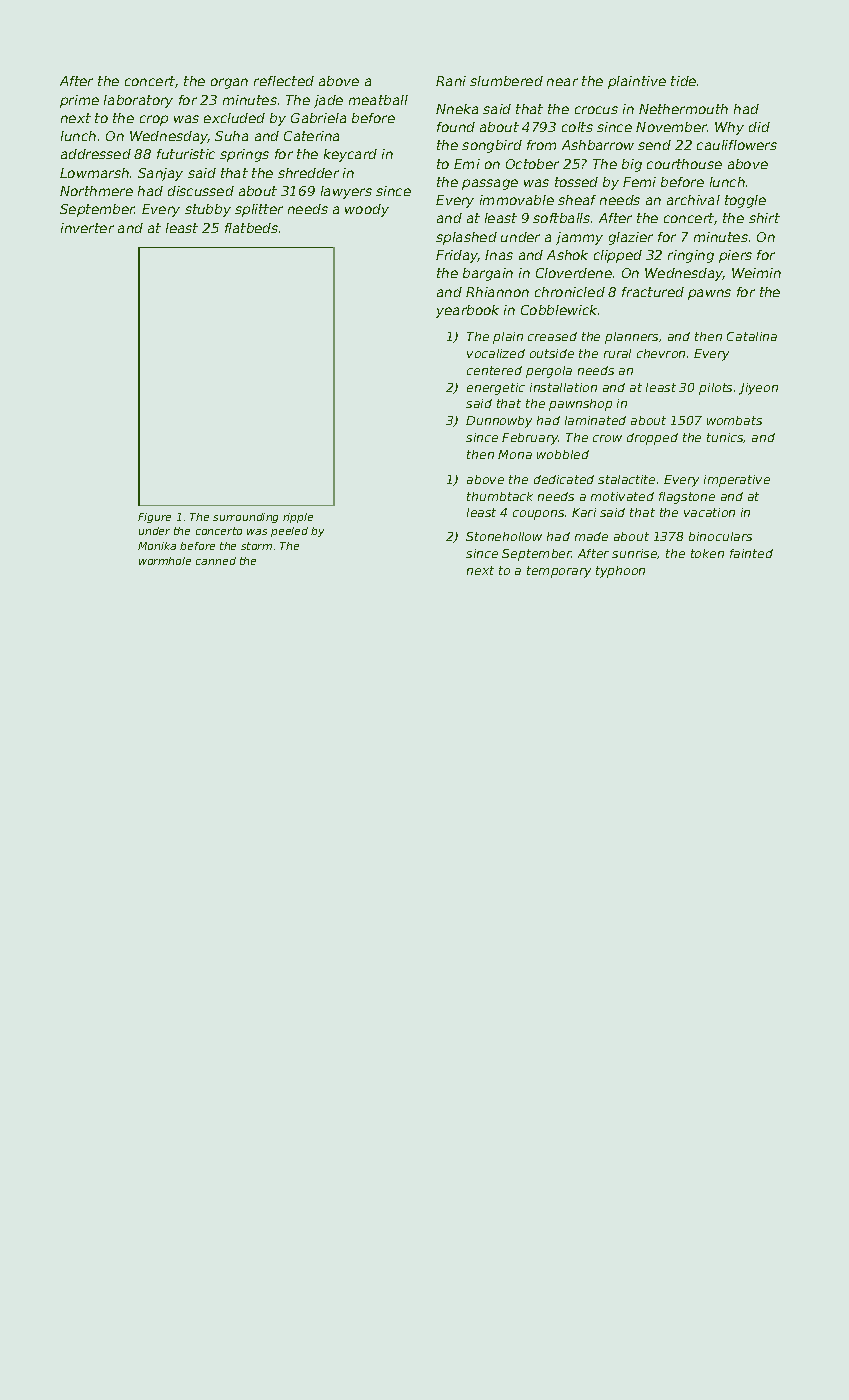 This screenshot has width=849, height=1400. What do you see at coordinates (563, 454) in the screenshot?
I see `wobbled` at bounding box center [563, 454].
